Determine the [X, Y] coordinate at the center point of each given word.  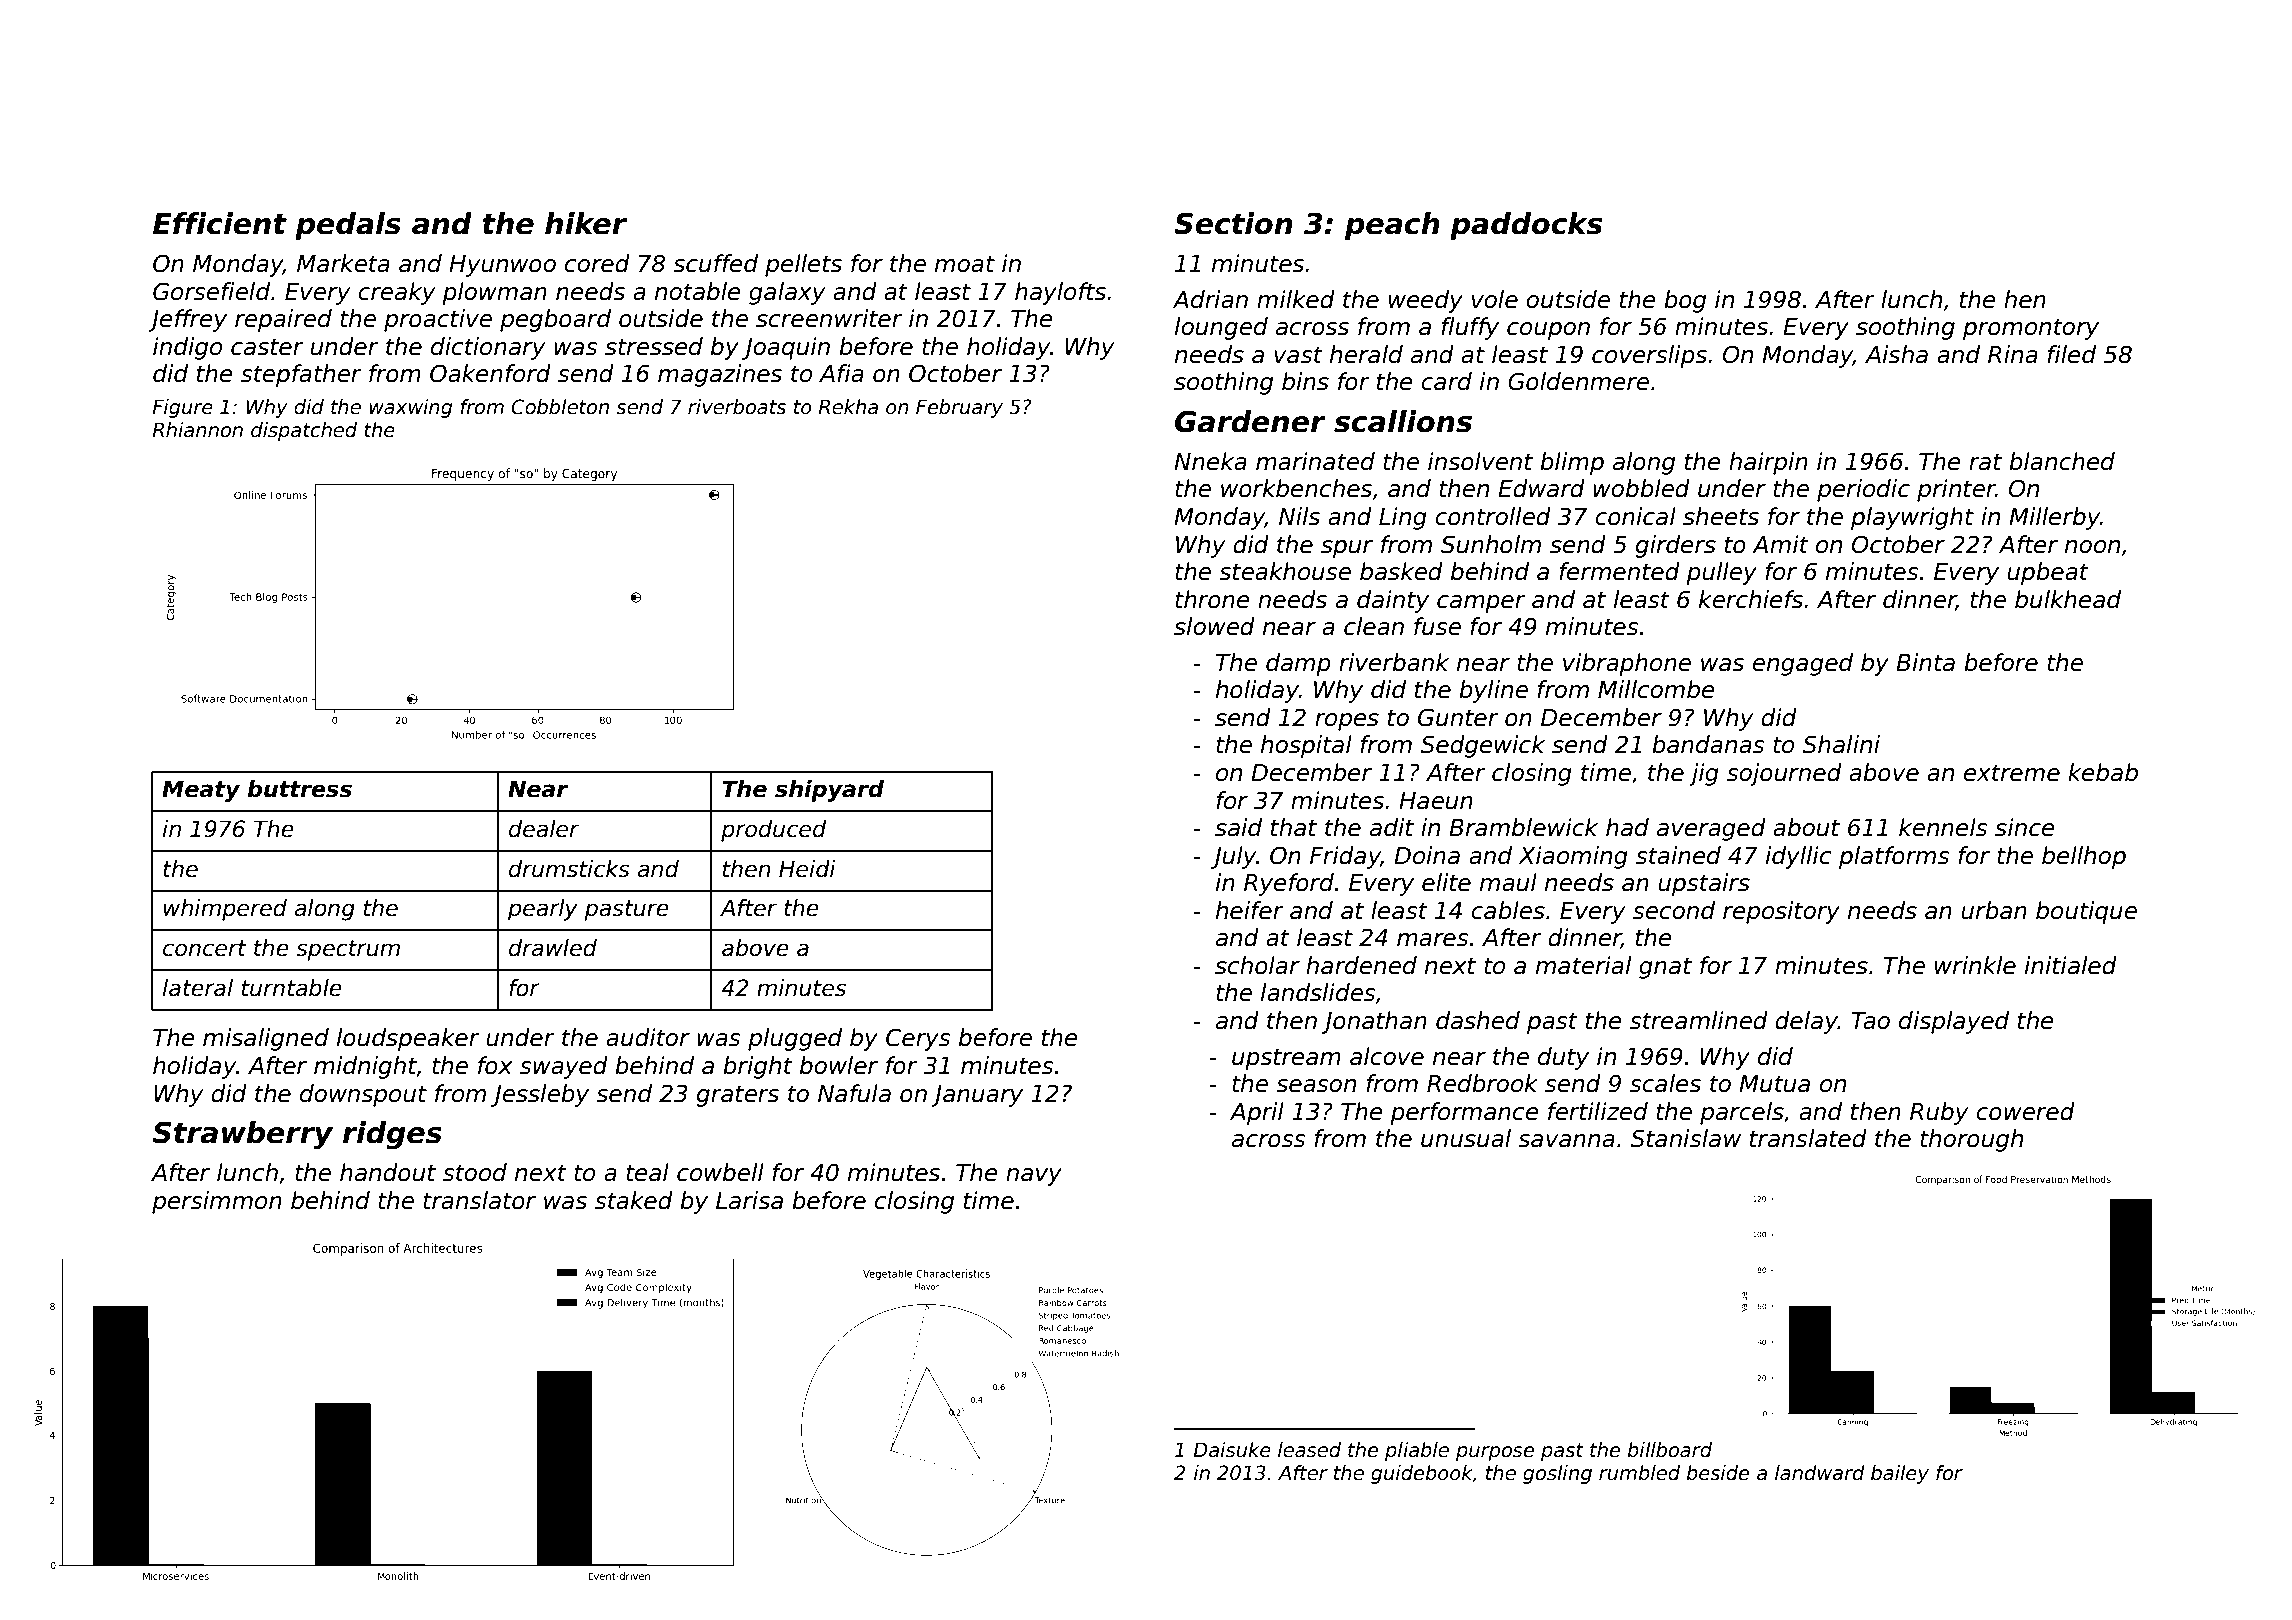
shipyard [829, 791]
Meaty [201, 791]
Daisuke [1232, 1450]
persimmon [217, 1202]
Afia [841, 373]
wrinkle [1975, 965]
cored [597, 263]
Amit [1780, 544]
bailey [1900, 1474]
